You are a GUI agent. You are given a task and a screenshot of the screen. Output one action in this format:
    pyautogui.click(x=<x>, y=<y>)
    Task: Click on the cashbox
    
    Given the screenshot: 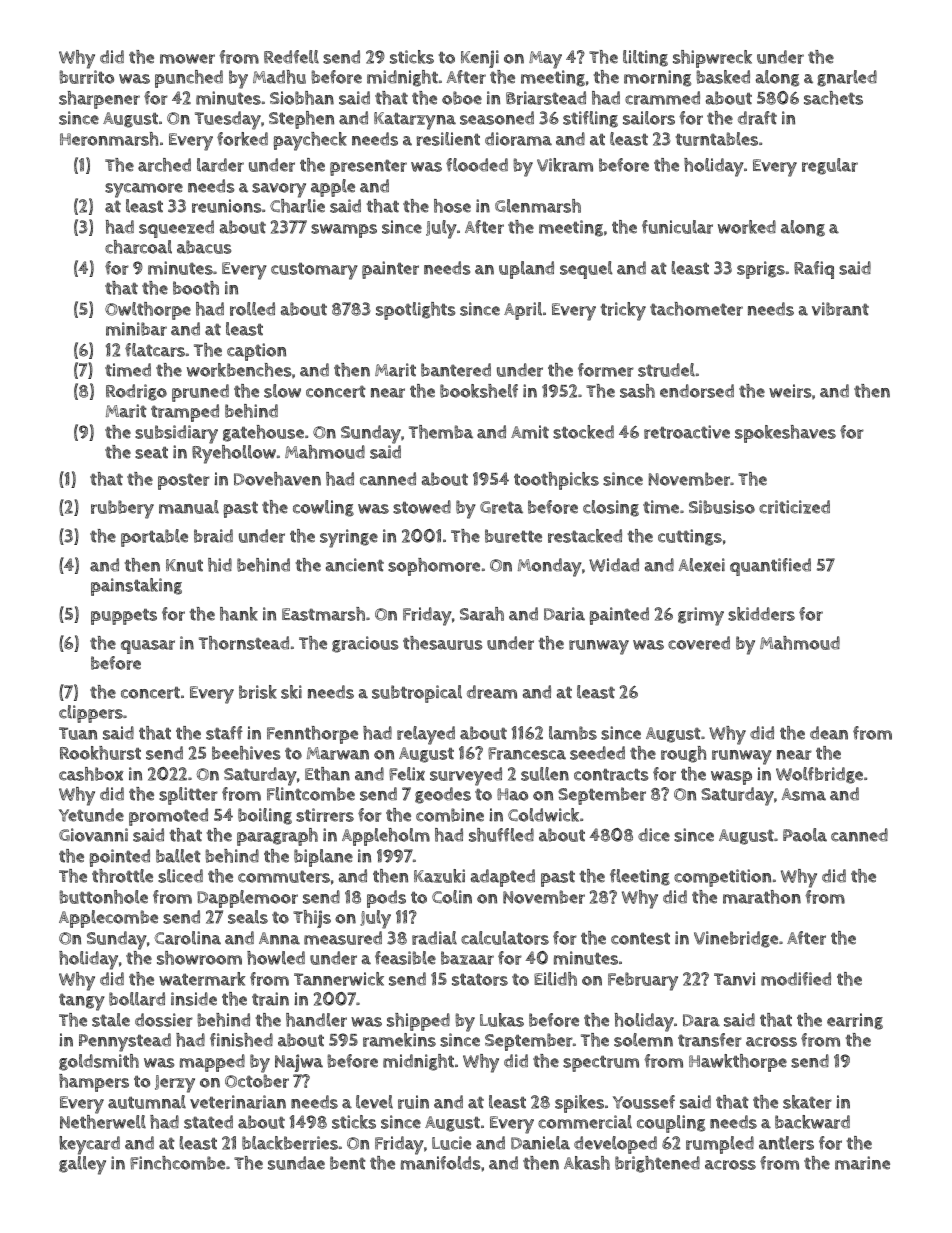 What is the action you would take?
    pyautogui.click(x=91, y=774)
